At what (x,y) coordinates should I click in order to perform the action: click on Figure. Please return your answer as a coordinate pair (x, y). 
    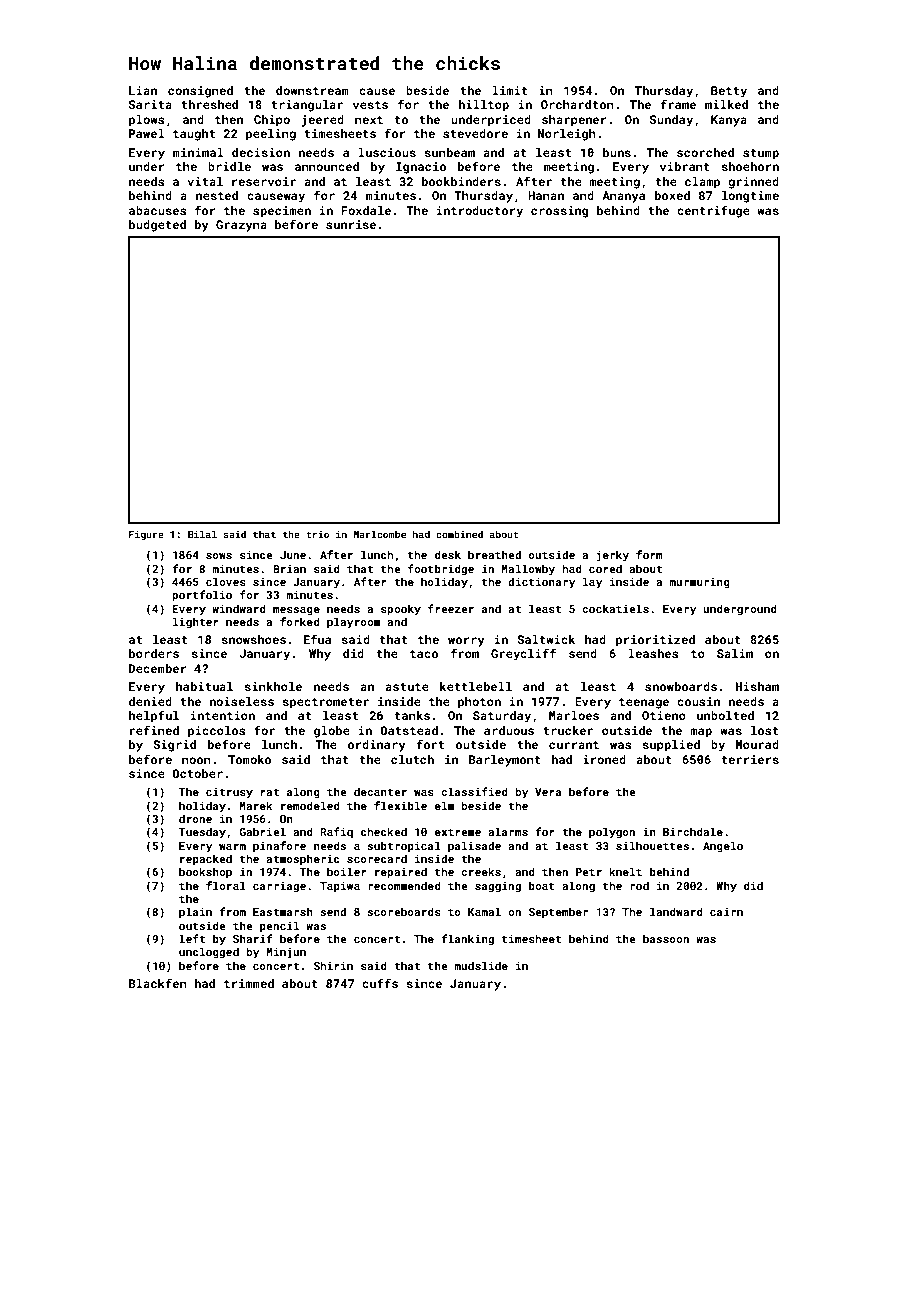
    Looking at the image, I should click on (146, 535).
